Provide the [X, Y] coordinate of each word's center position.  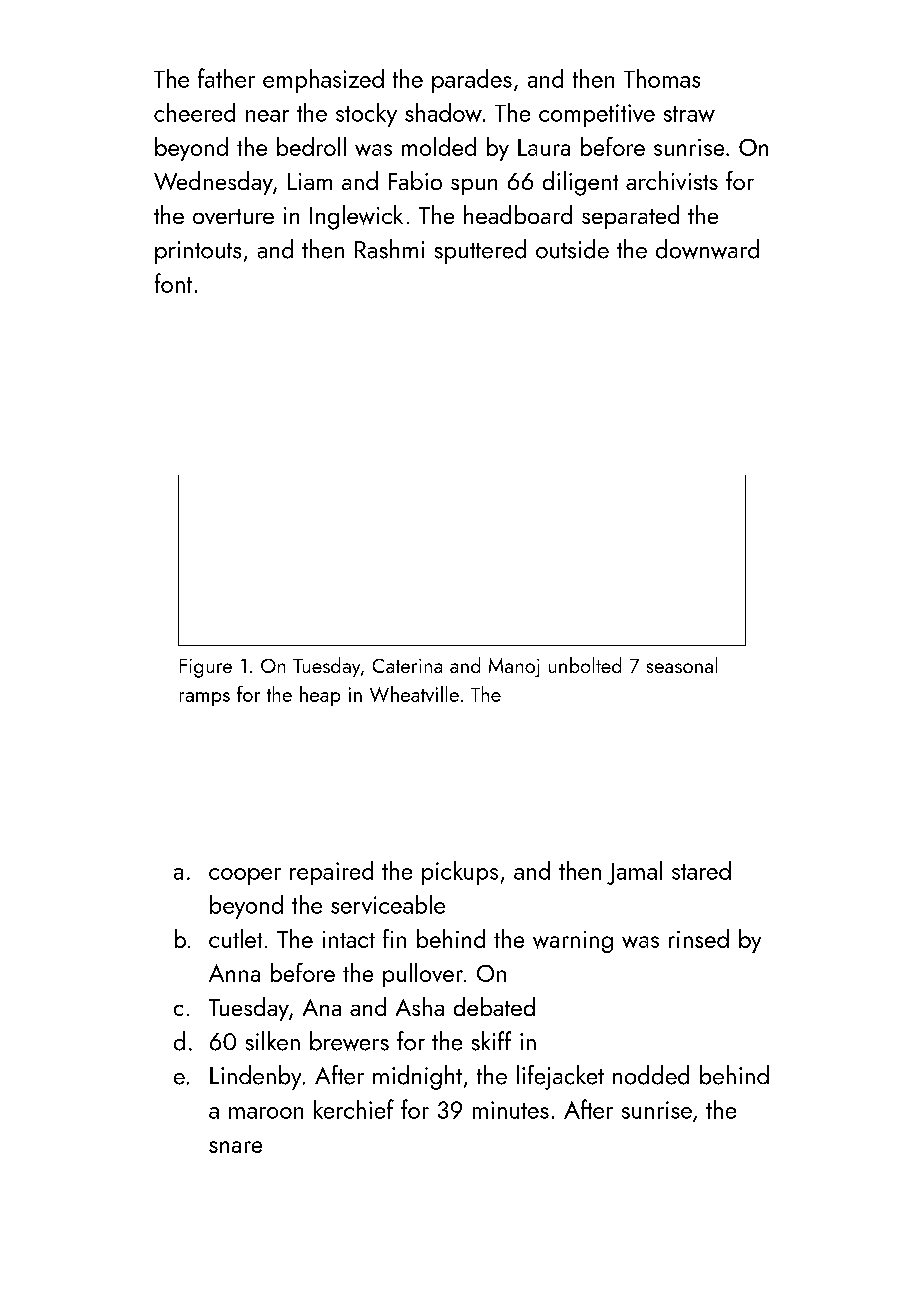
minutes [511, 1110]
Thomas [662, 78]
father [226, 78]
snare [235, 1147]
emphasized [323, 81]
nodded [651, 1075]
